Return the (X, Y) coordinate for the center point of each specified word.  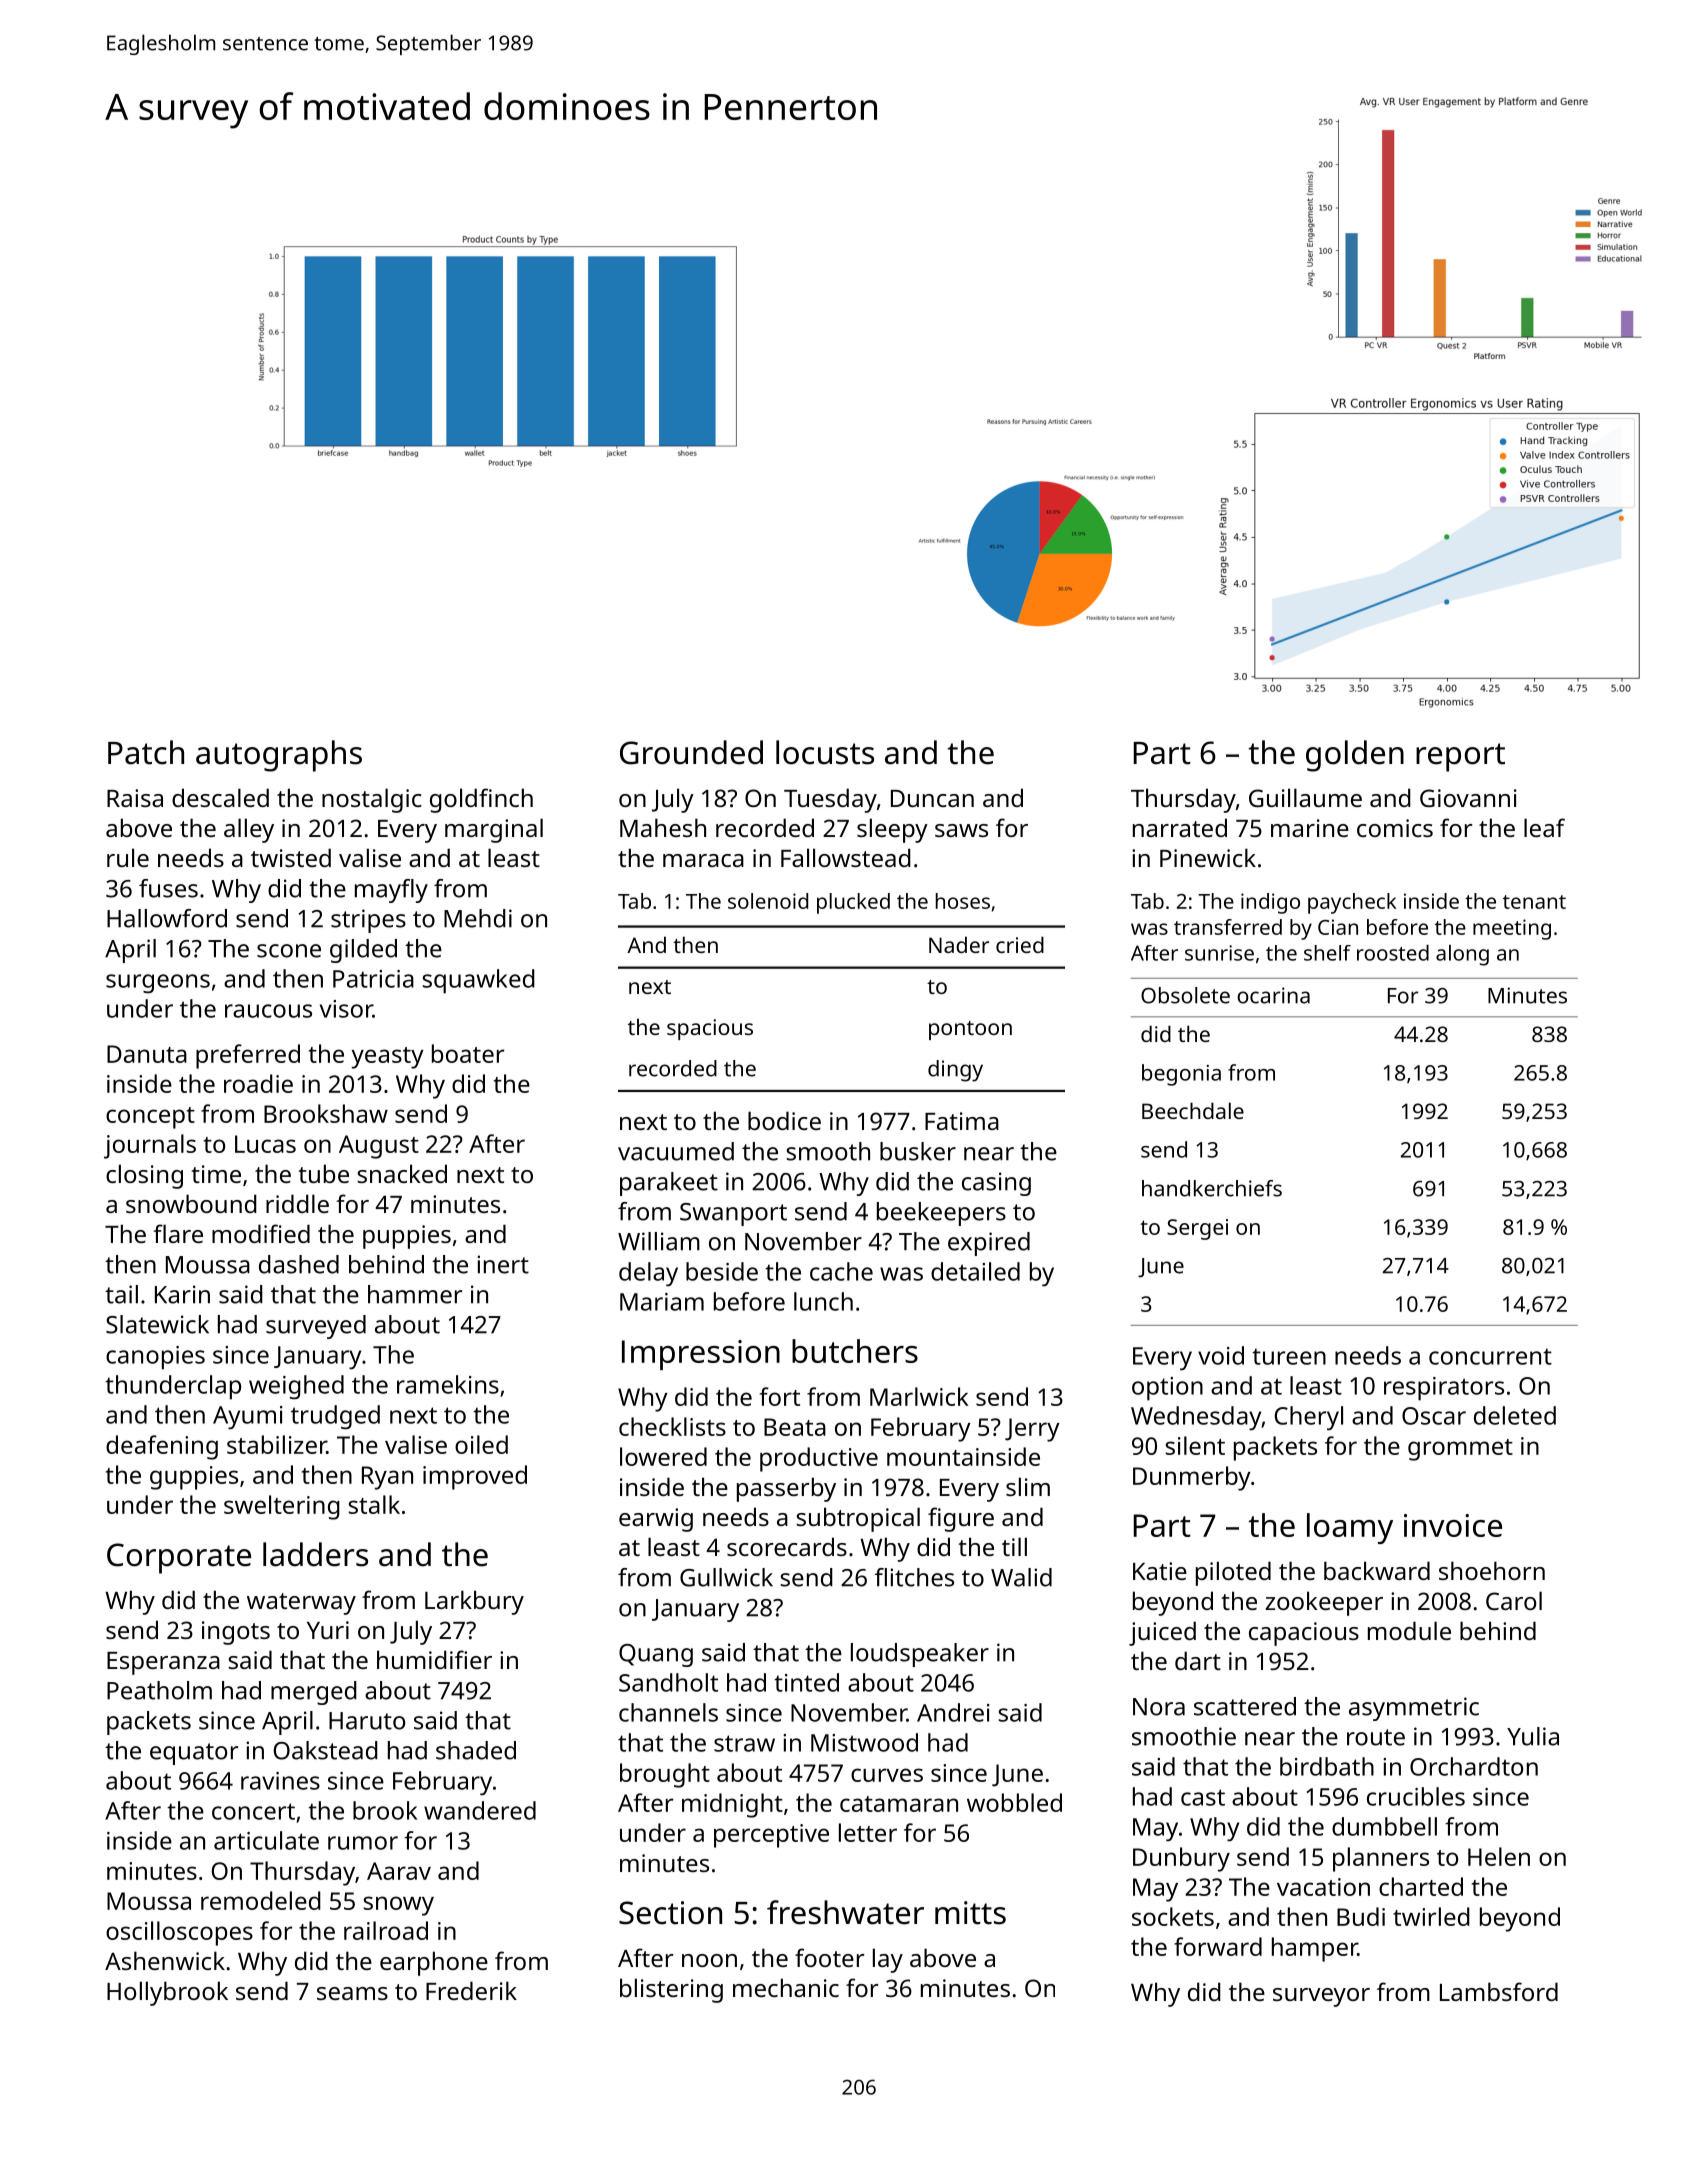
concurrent (1490, 1356)
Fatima (962, 1121)
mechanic (786, 1987)
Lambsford (1499, 1991)
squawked (479, 981)
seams (352, 1993)
